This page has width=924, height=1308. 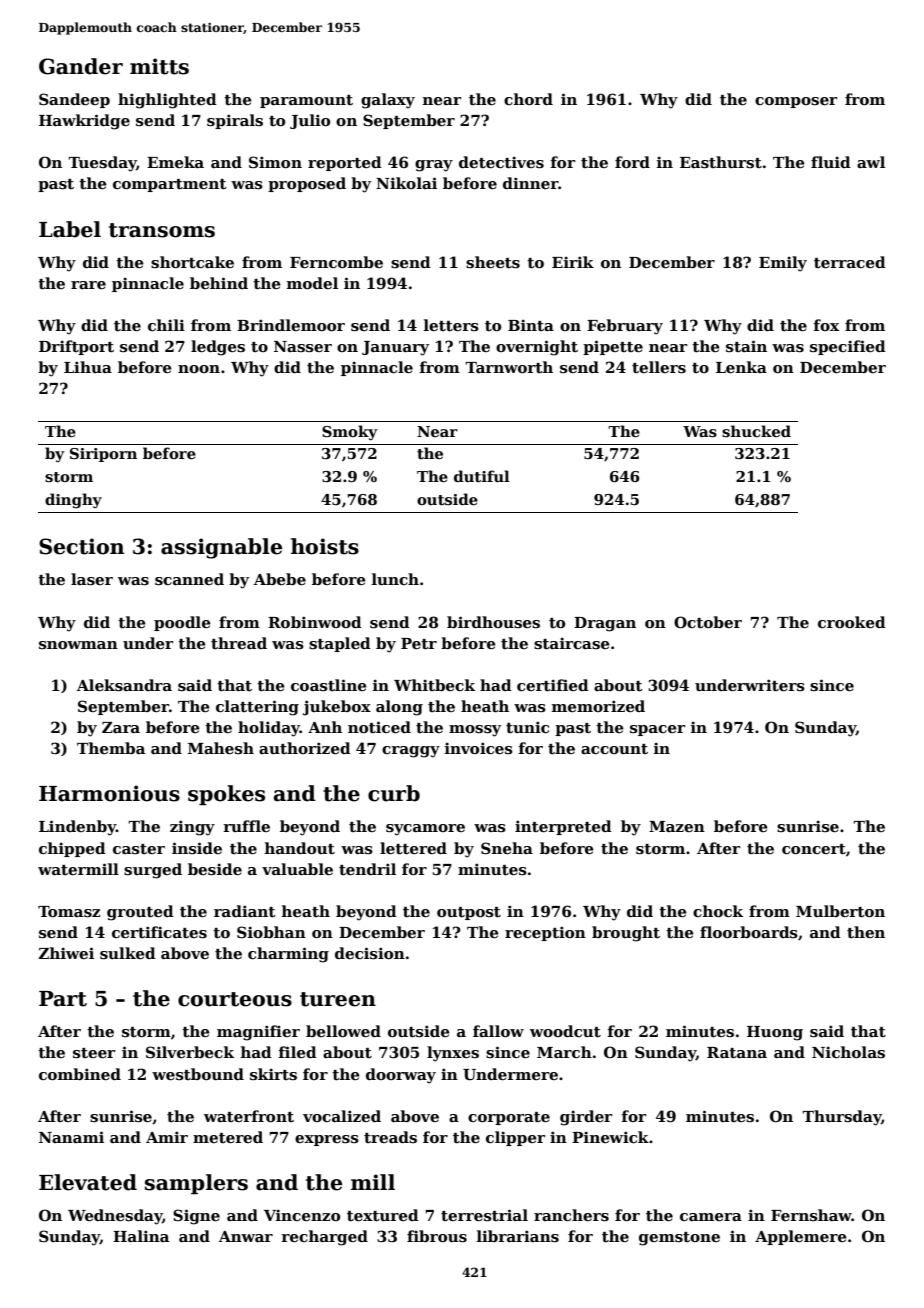 What do you see at coordinates (69, 912) in the page?
I see `Tomasz` at bounding box center [69, 912].
